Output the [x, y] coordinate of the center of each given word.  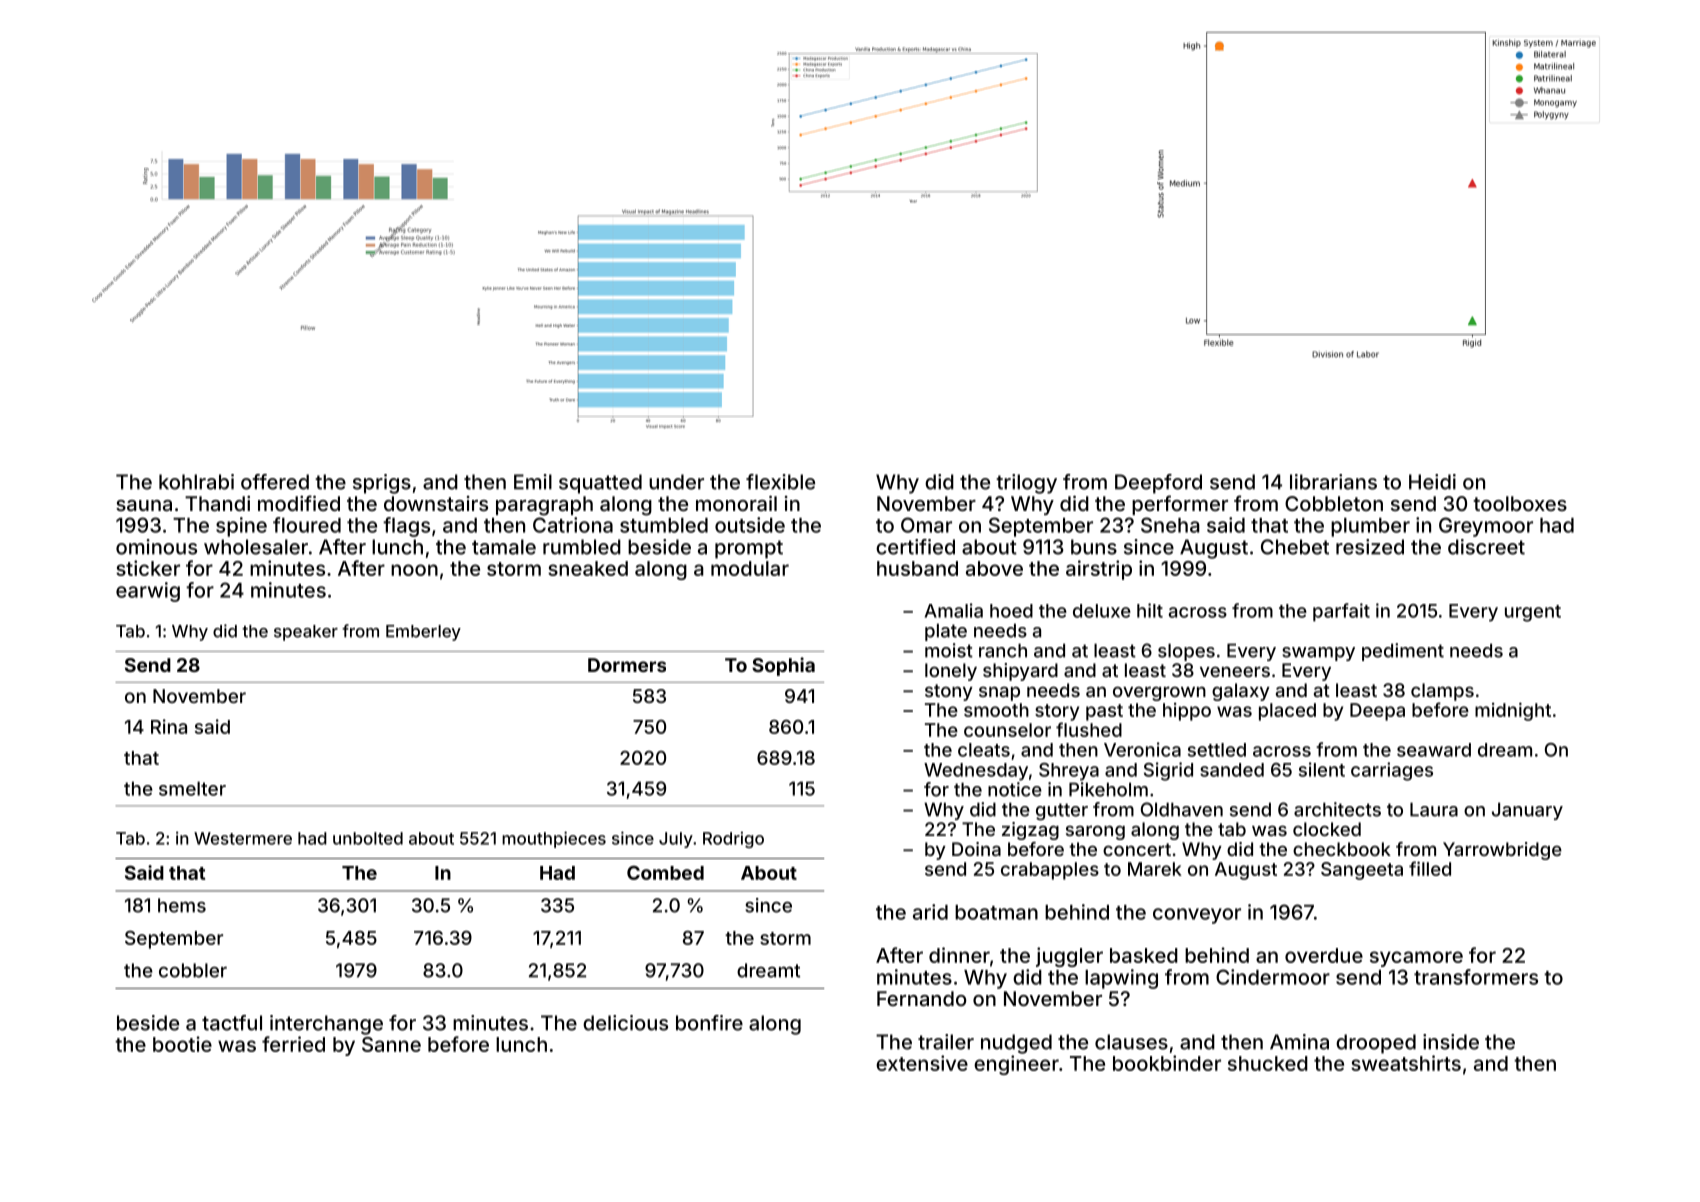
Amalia [954, 610]
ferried [293, 1044]
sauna [144, 505]
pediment [1403, 652]
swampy [1318, 654]
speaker [306, 633]
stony [949, 692]
